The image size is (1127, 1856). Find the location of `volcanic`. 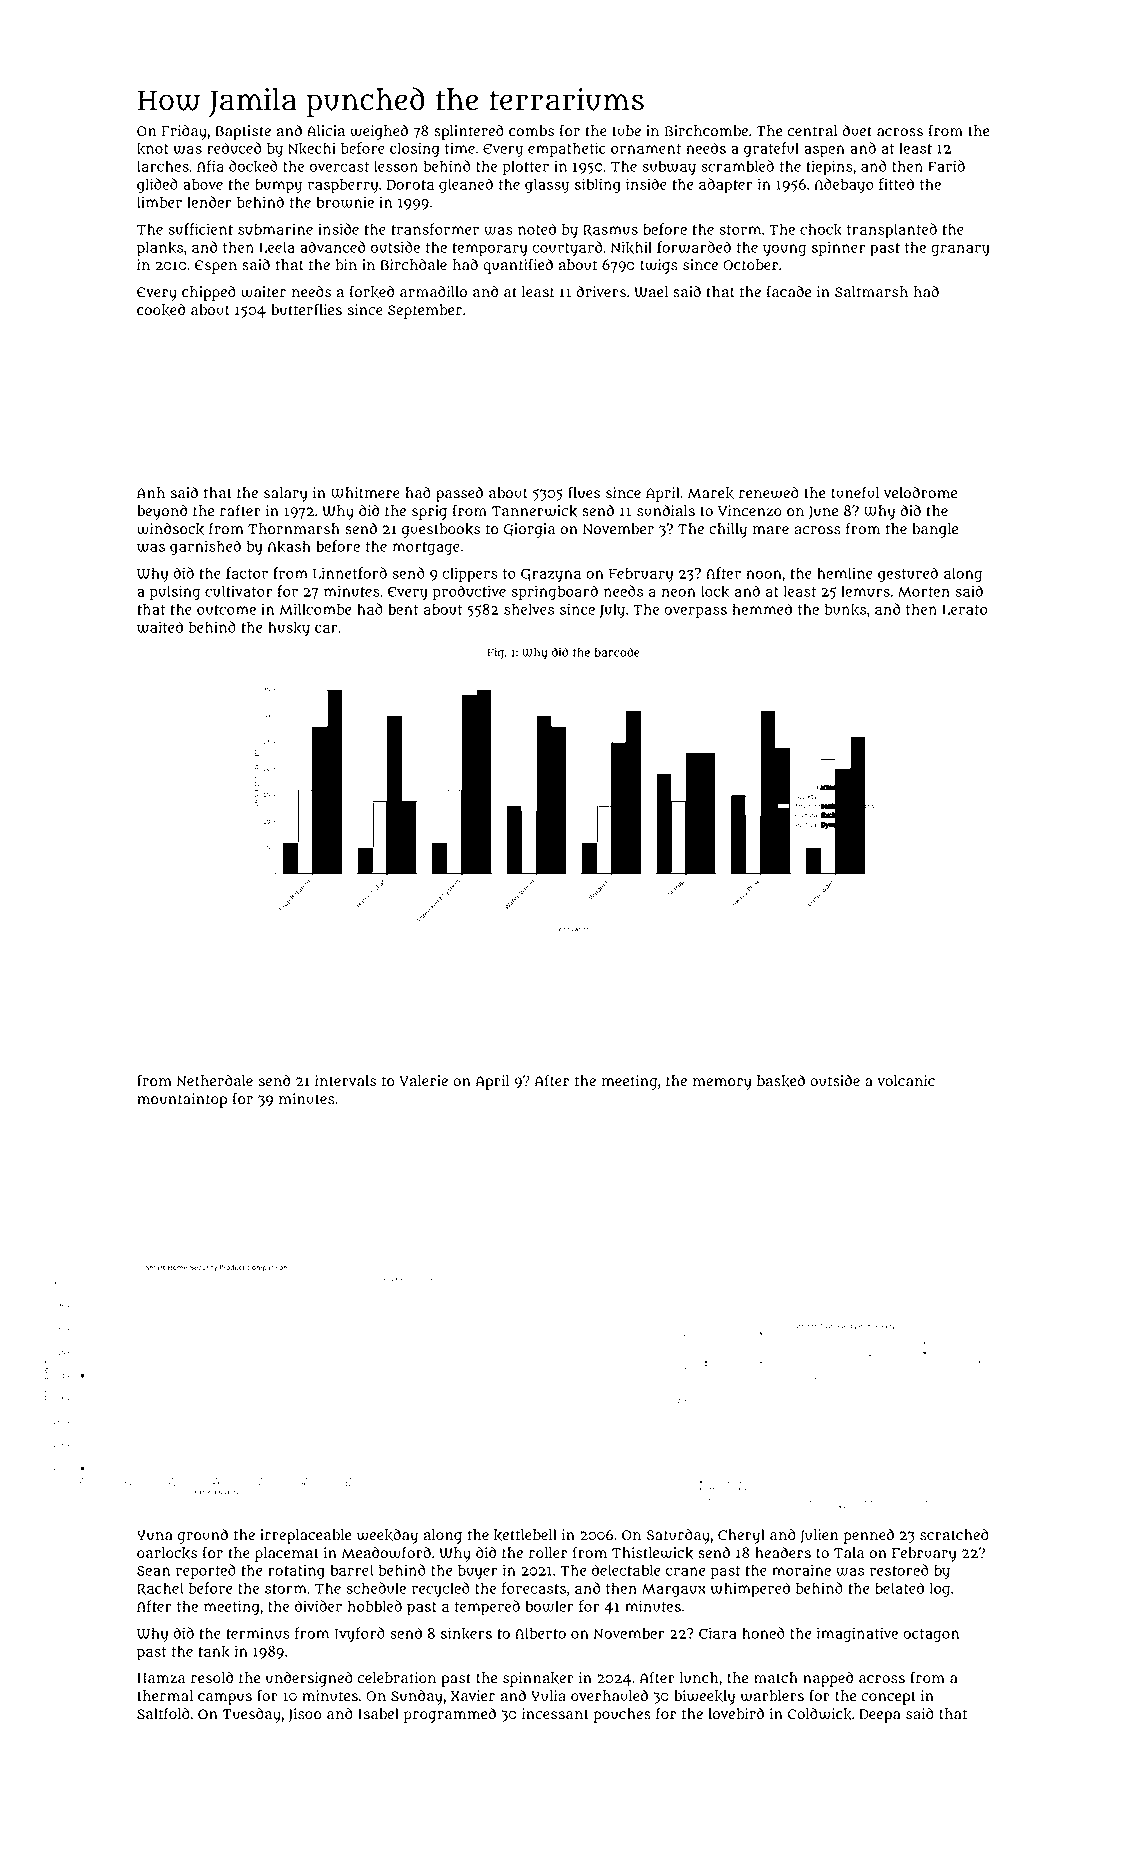

volcanic is located at coordinates (906, 1081).
